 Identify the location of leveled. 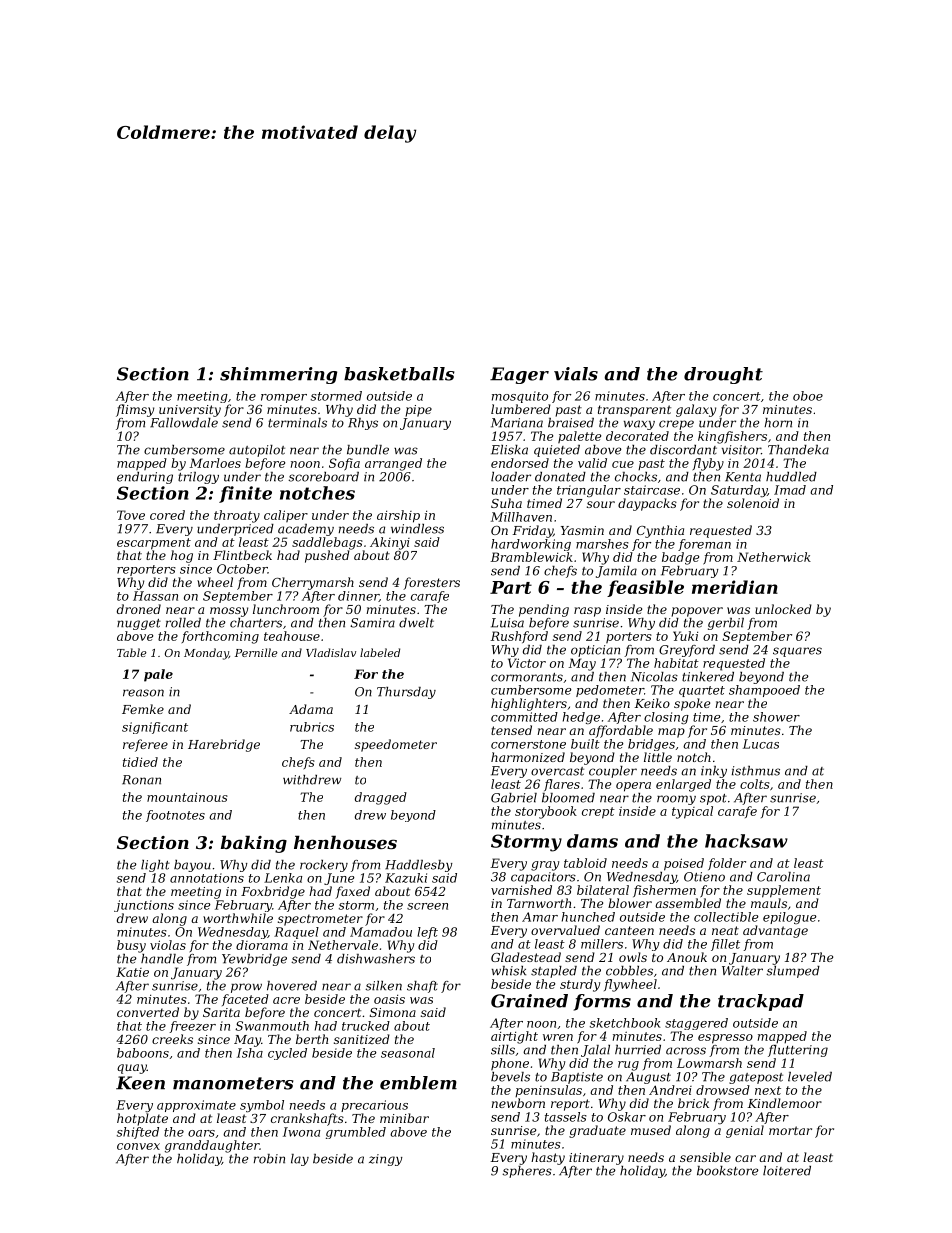
(810, 1077).
